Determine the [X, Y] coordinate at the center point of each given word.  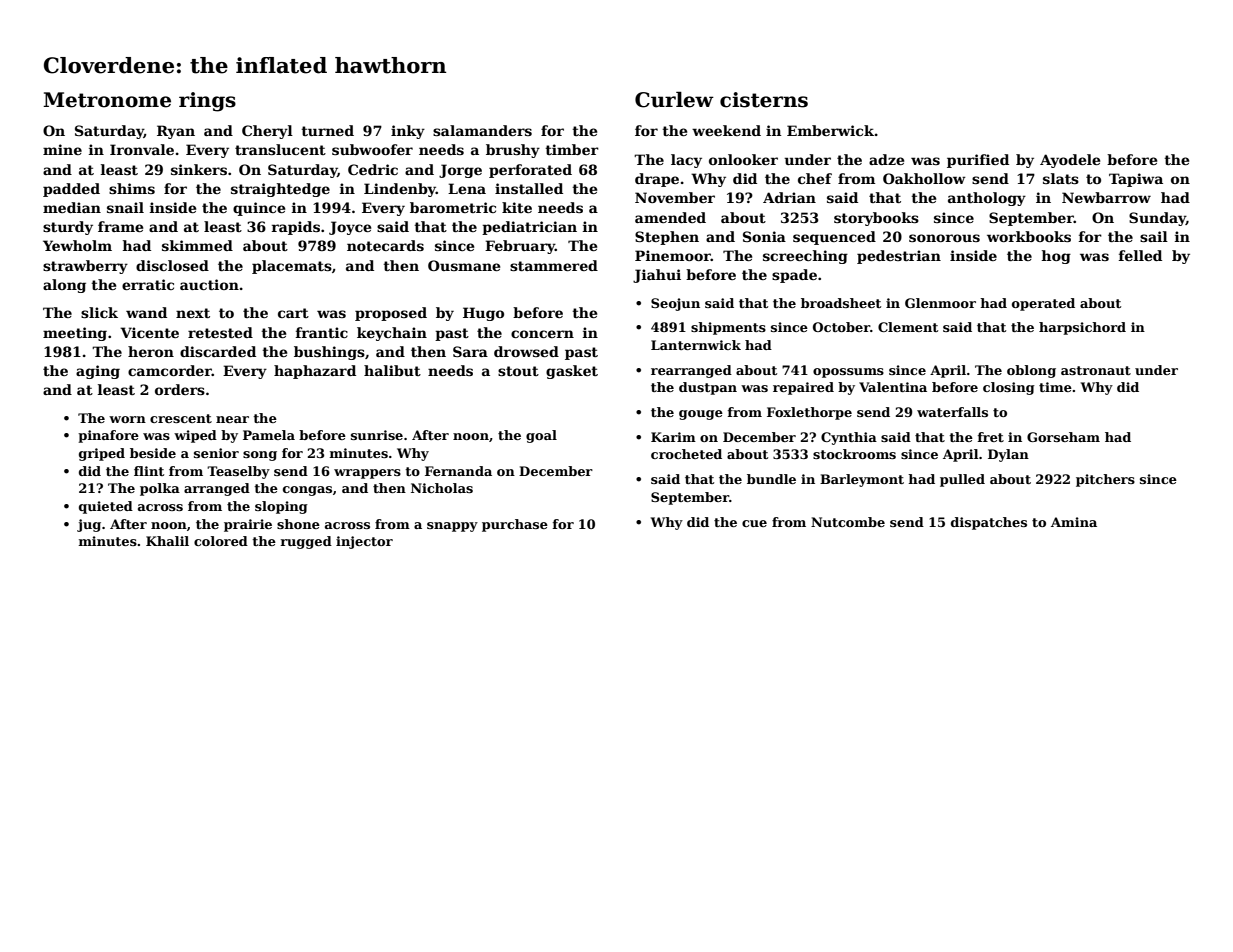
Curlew [674, 99]
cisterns [764, 100]
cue [754, 523]
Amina [1074, 522]
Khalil [167, 541]
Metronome [107, 100]
